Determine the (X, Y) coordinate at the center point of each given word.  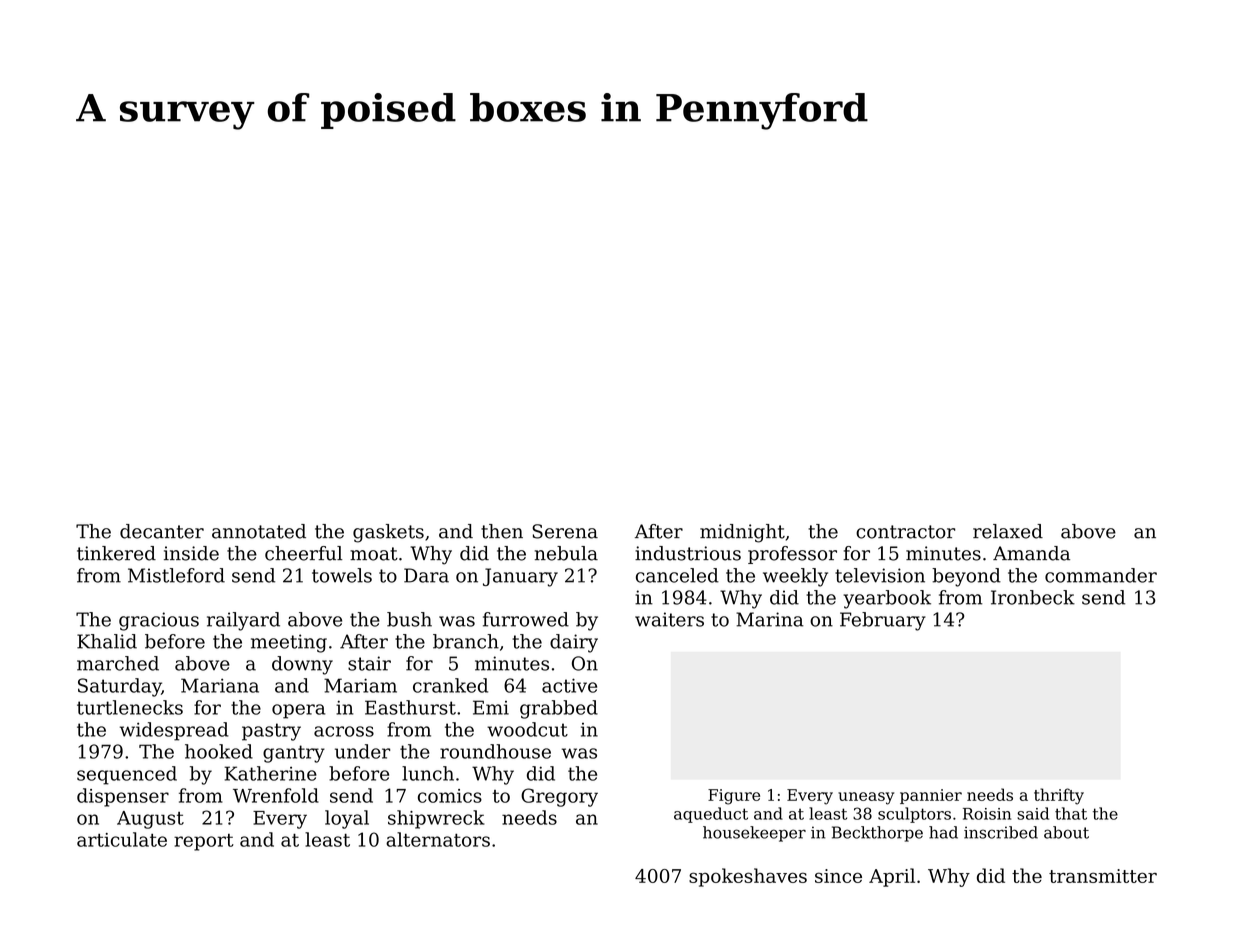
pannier (931, 796)
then (502, 531)
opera (298, 711)
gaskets (388, 533)
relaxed (1008, 531)
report (204, 842)
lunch (428, 773)
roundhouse (495, 751)
